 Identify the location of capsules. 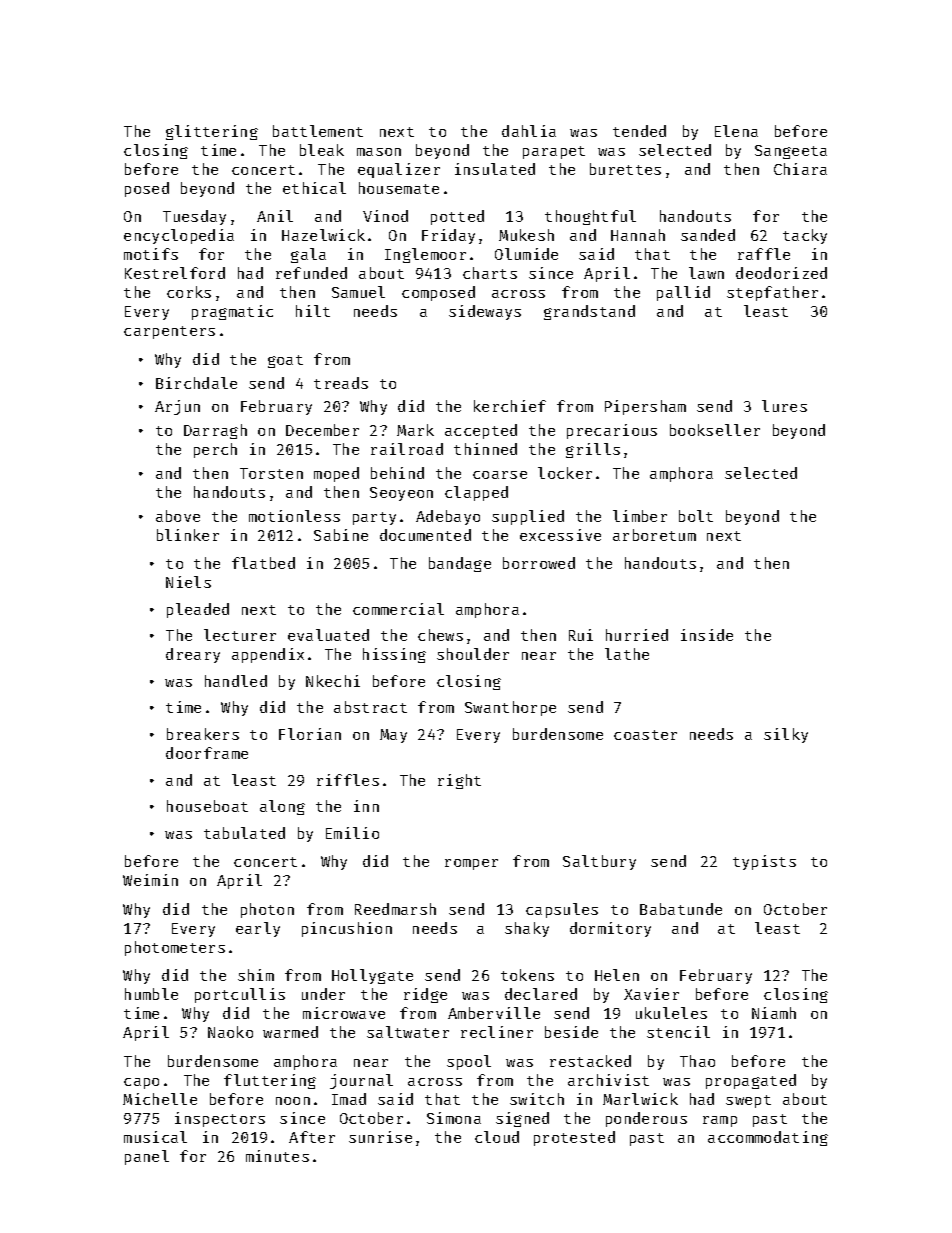
(562, 910).
